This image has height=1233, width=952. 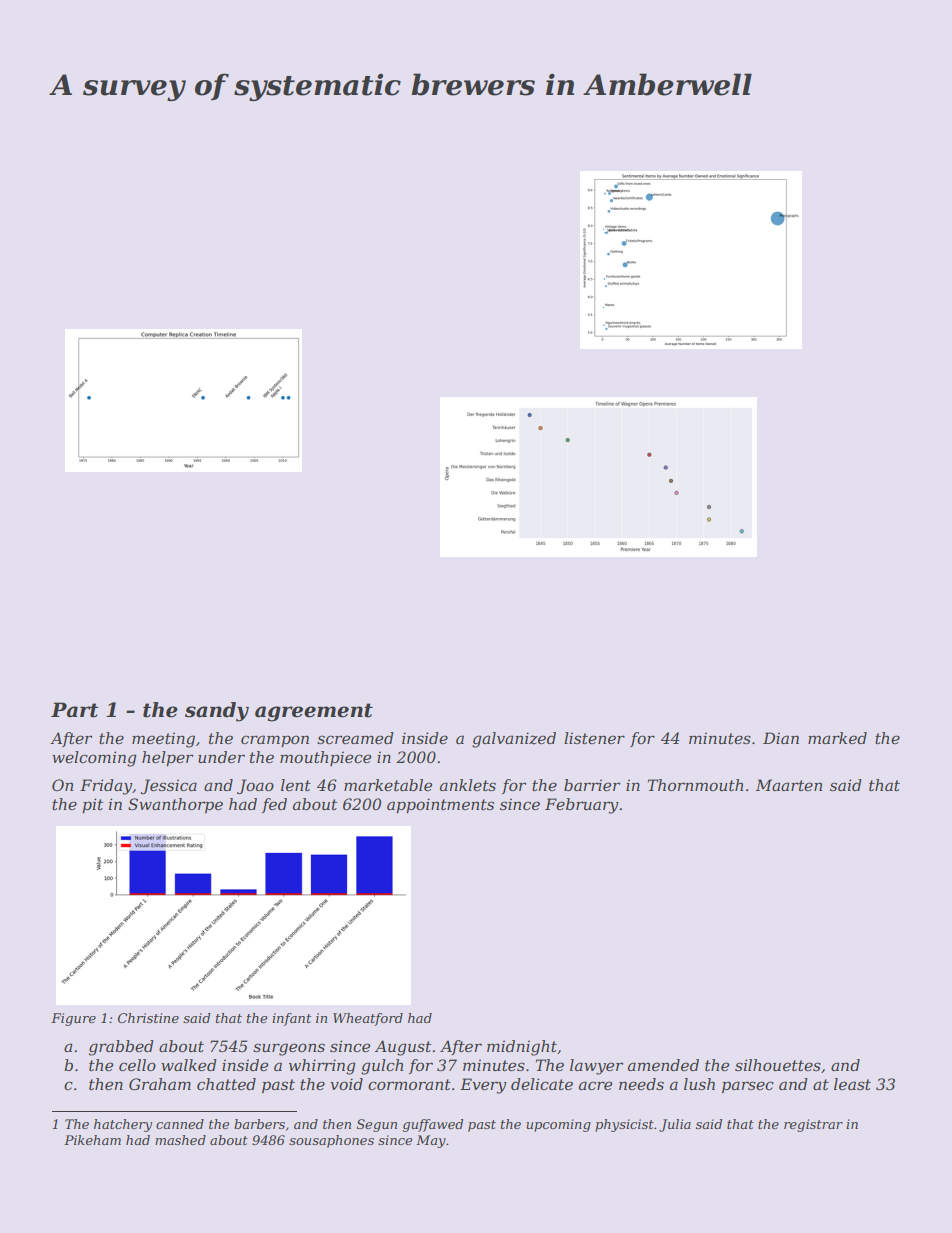 What do you see at coordinates (180, 1140) in the image?
I see `mashed` at bounding box center [180, 1140].
